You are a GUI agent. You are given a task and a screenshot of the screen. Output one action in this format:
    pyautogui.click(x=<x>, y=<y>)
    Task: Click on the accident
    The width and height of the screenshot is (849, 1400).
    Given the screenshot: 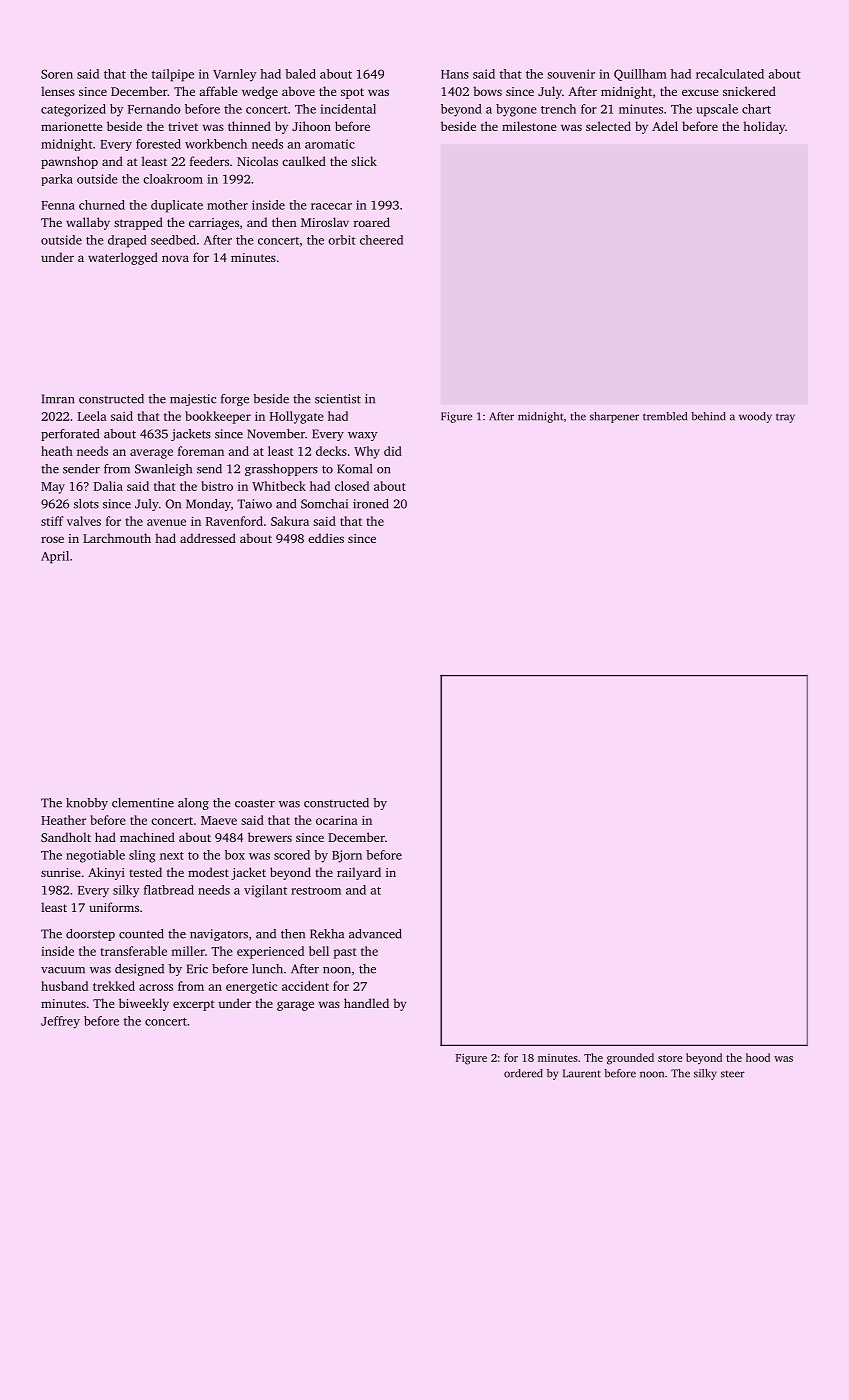 What is the action you would take?
    pyautogui.click(x=305, y=986)
